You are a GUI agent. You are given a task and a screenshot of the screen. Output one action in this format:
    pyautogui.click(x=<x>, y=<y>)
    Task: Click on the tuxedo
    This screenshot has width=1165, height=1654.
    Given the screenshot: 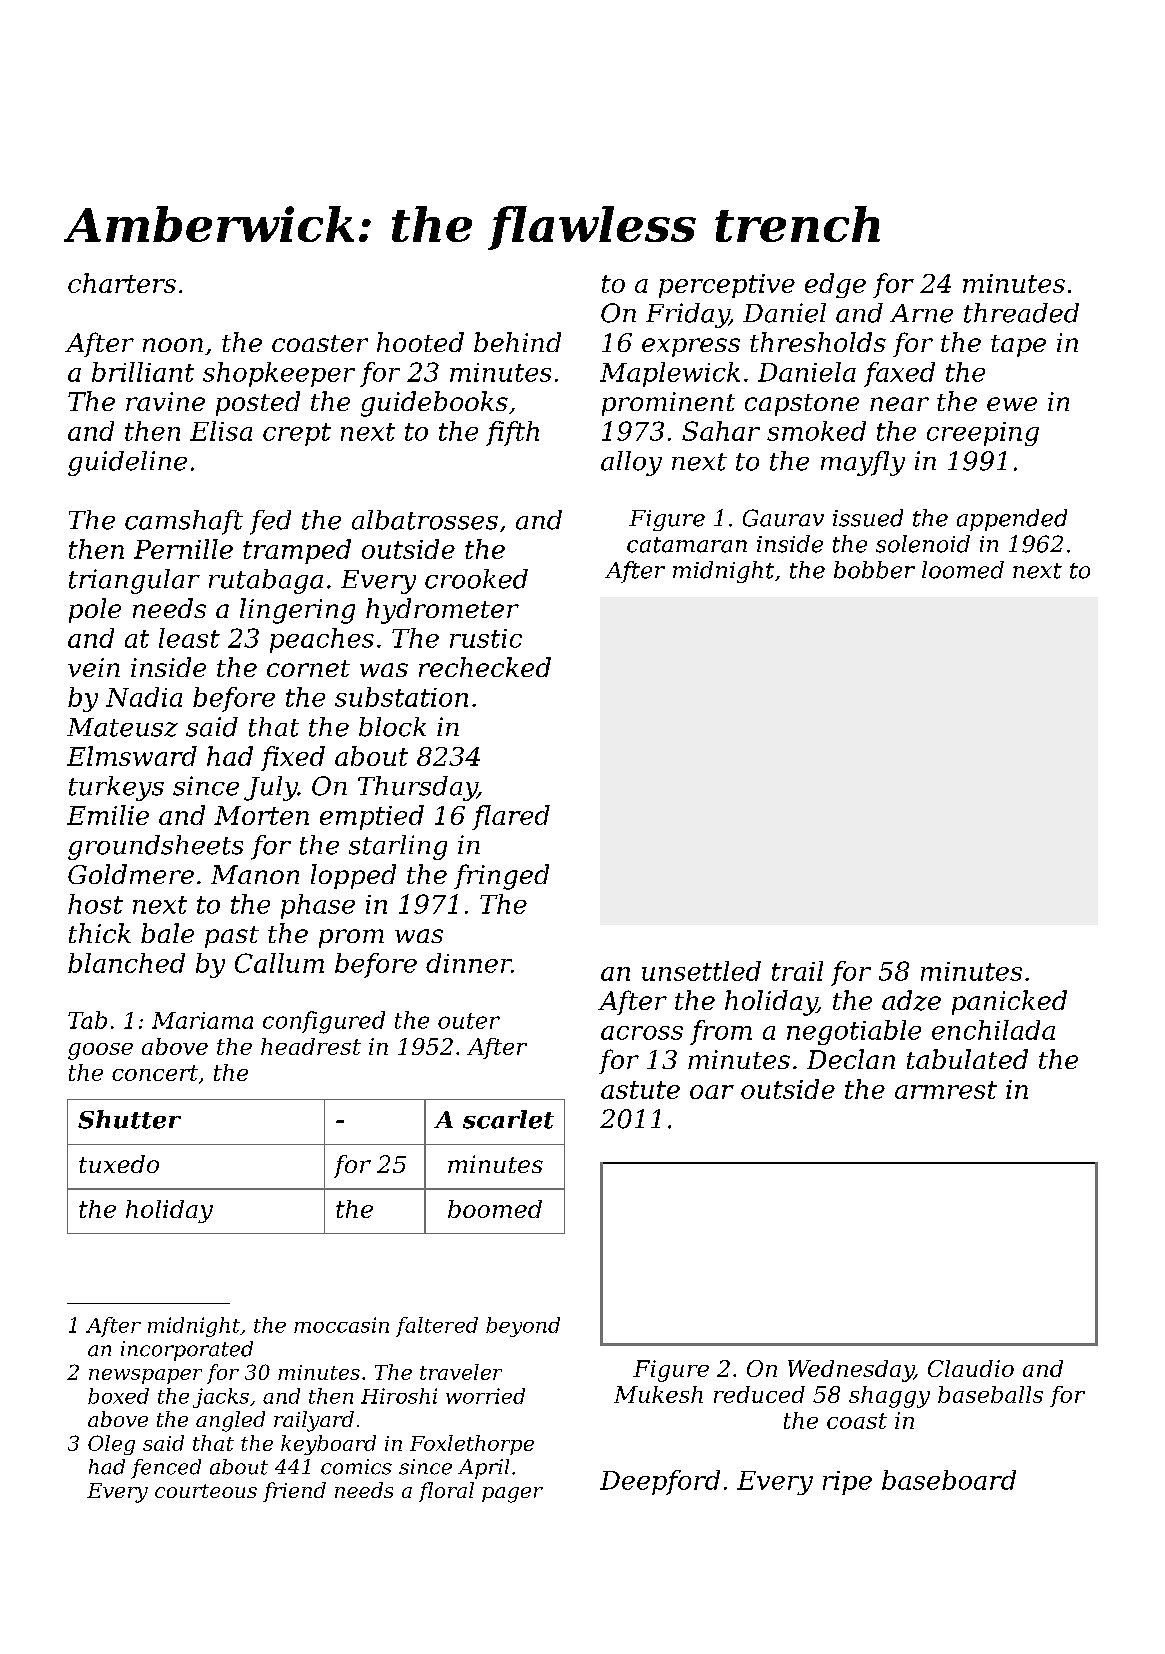 What is the action you would take?
    pyautogui.click(x=119, y=1164)
